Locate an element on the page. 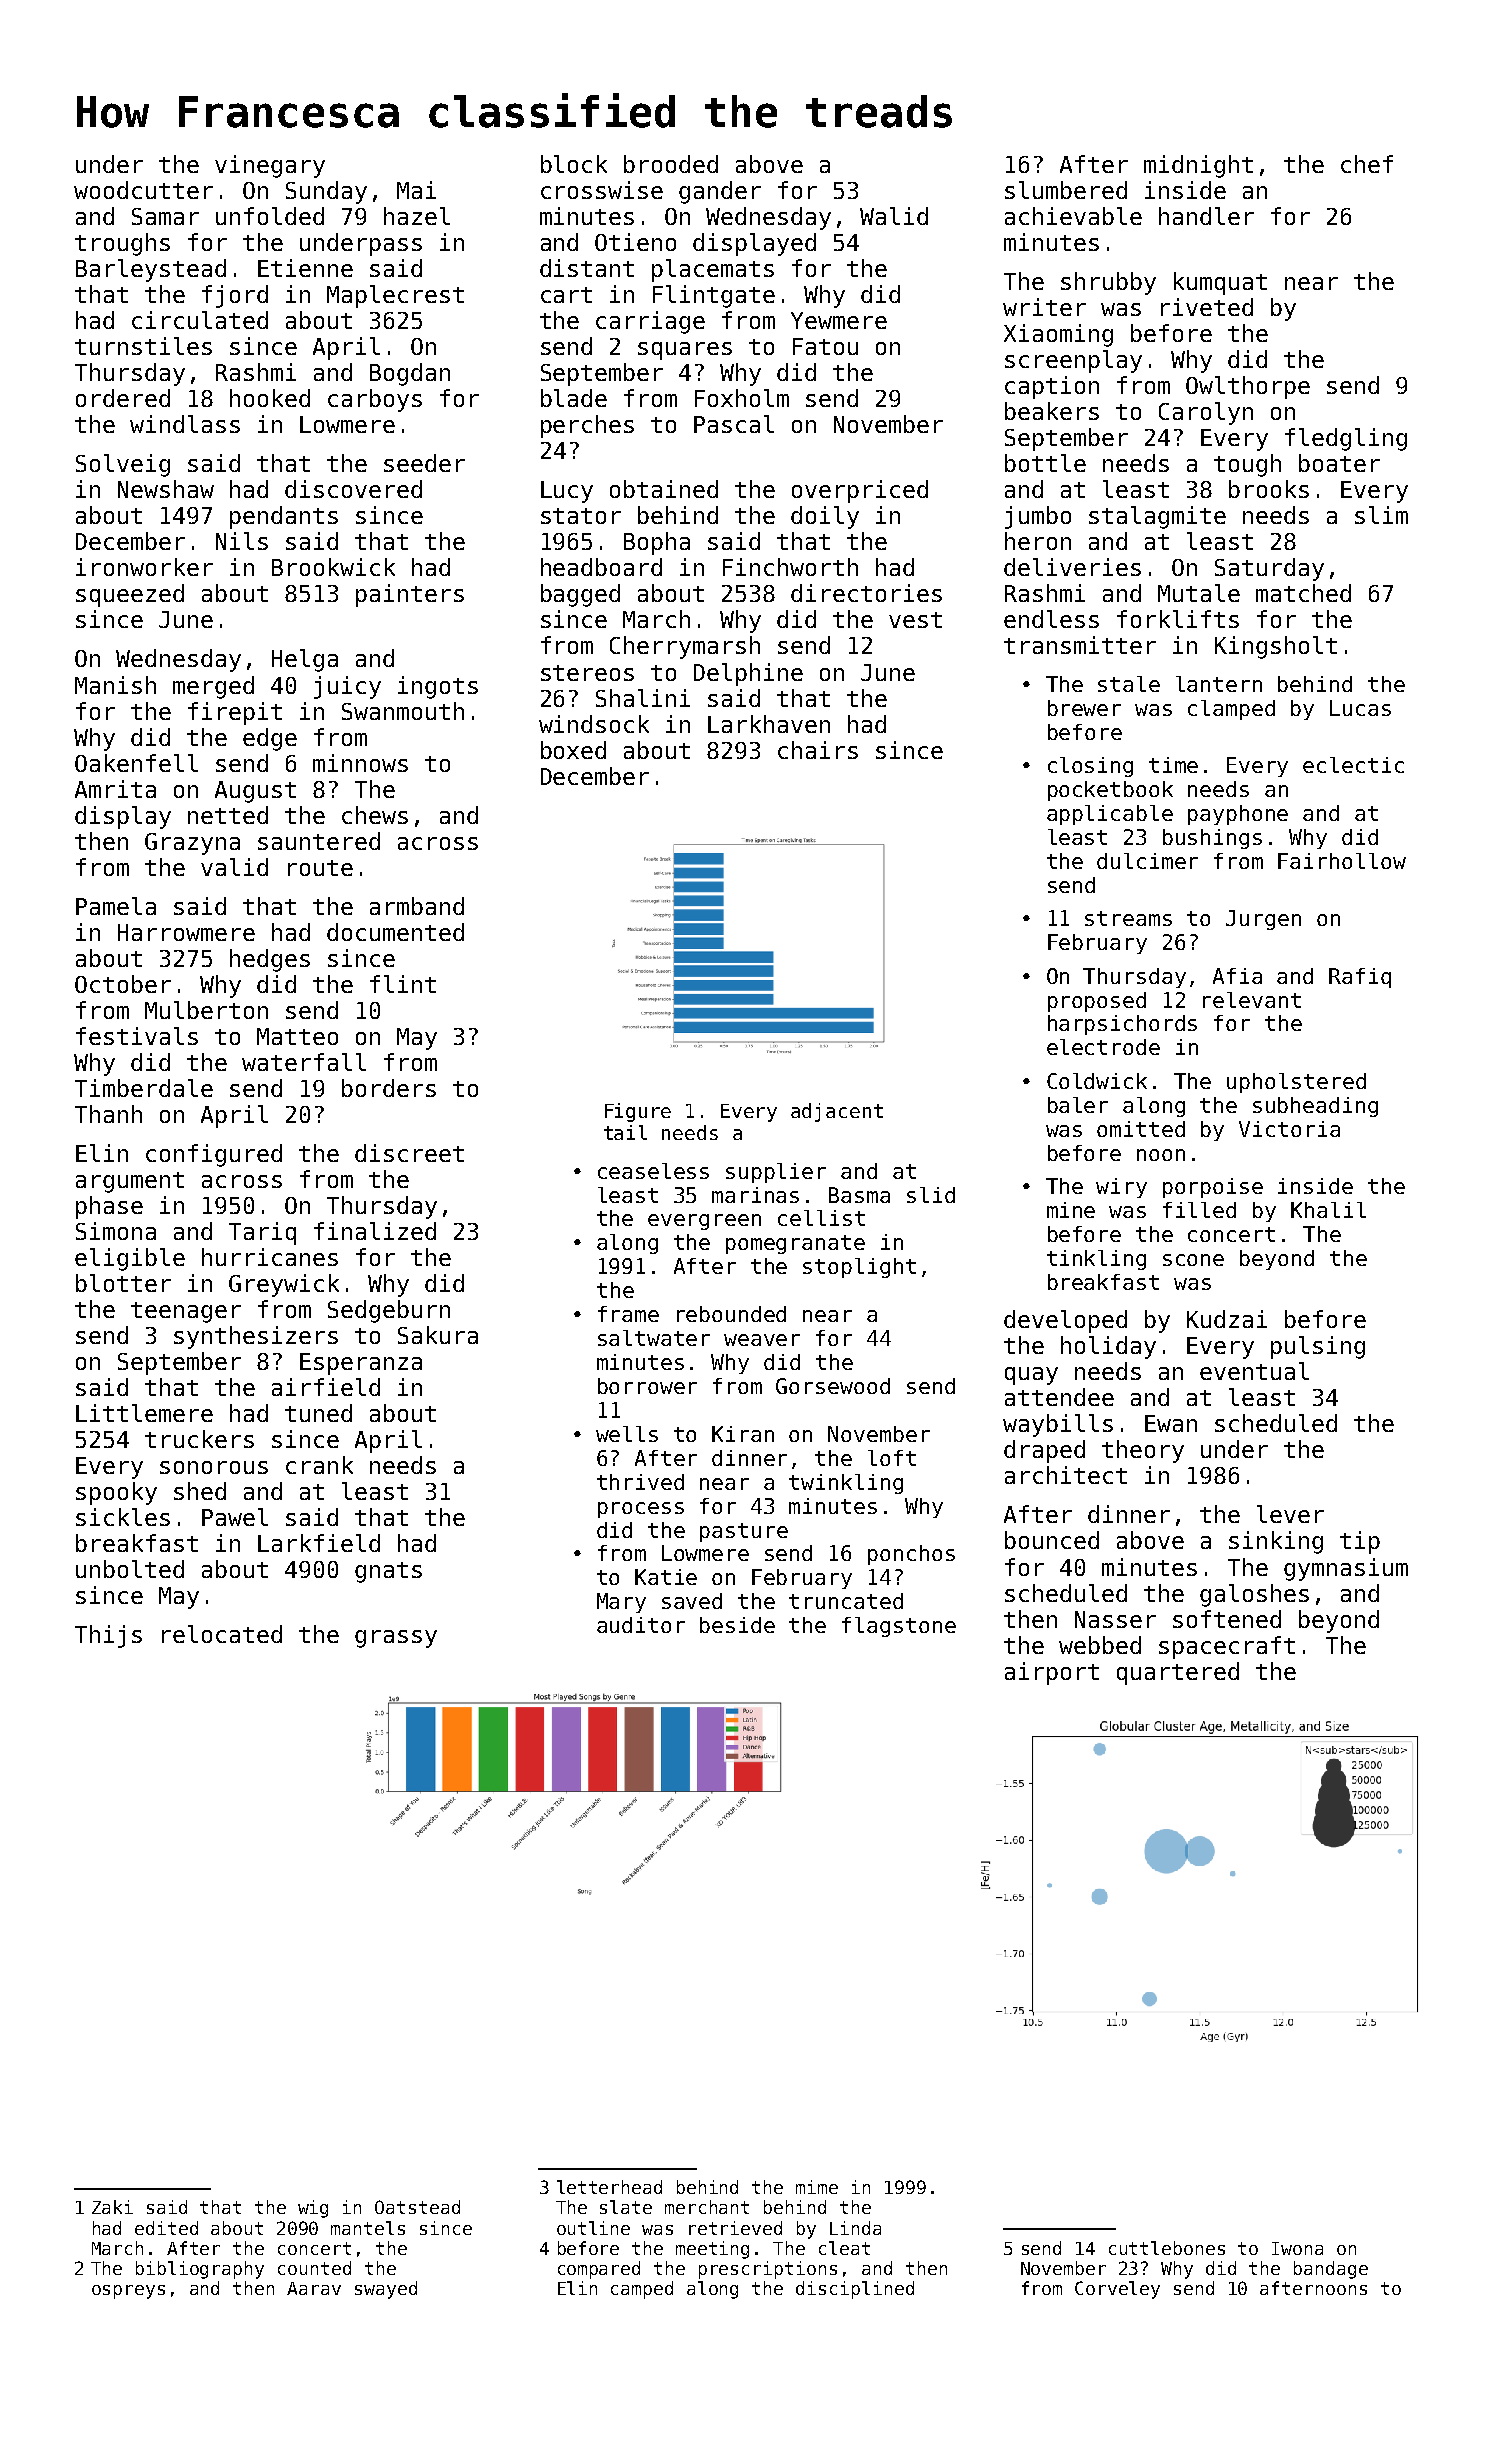 Image resolution: width=1496 pixels, height=2464 pixels. Zaki is located at coordinates (112, 2207).
